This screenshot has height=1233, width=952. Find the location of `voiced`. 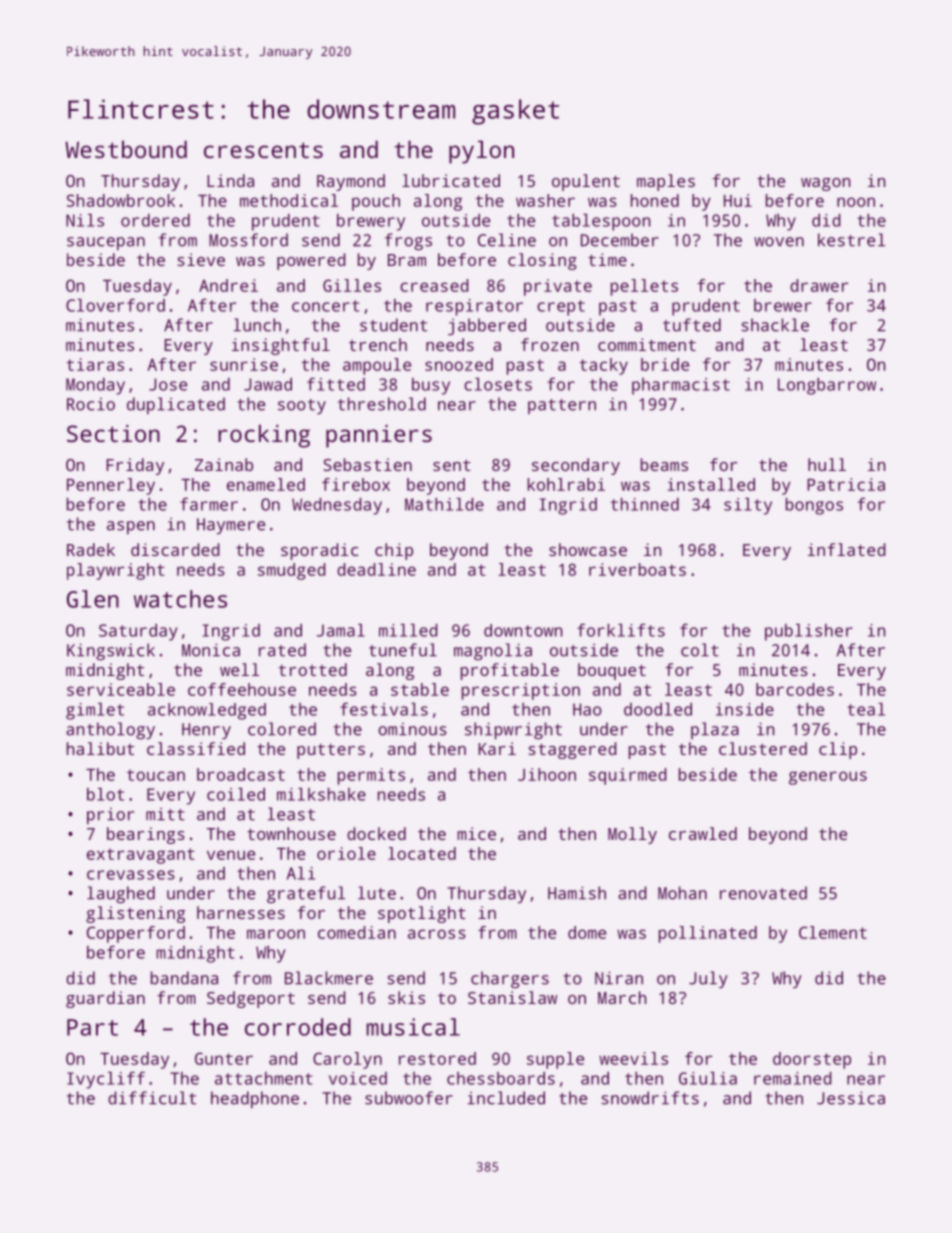

voiced is located at coordinates (358, 1078).
